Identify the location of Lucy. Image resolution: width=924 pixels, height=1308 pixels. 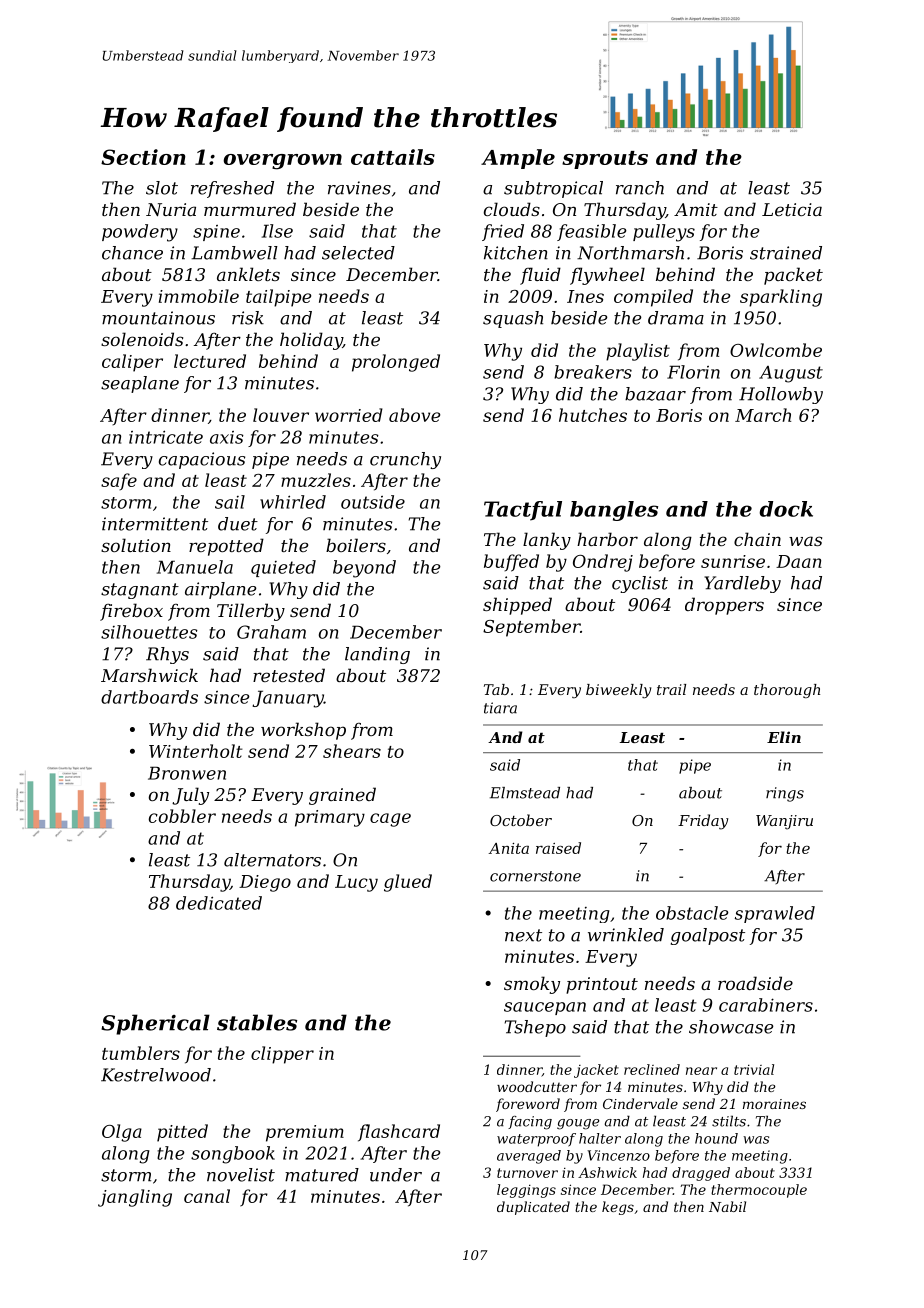
(356, 883).
